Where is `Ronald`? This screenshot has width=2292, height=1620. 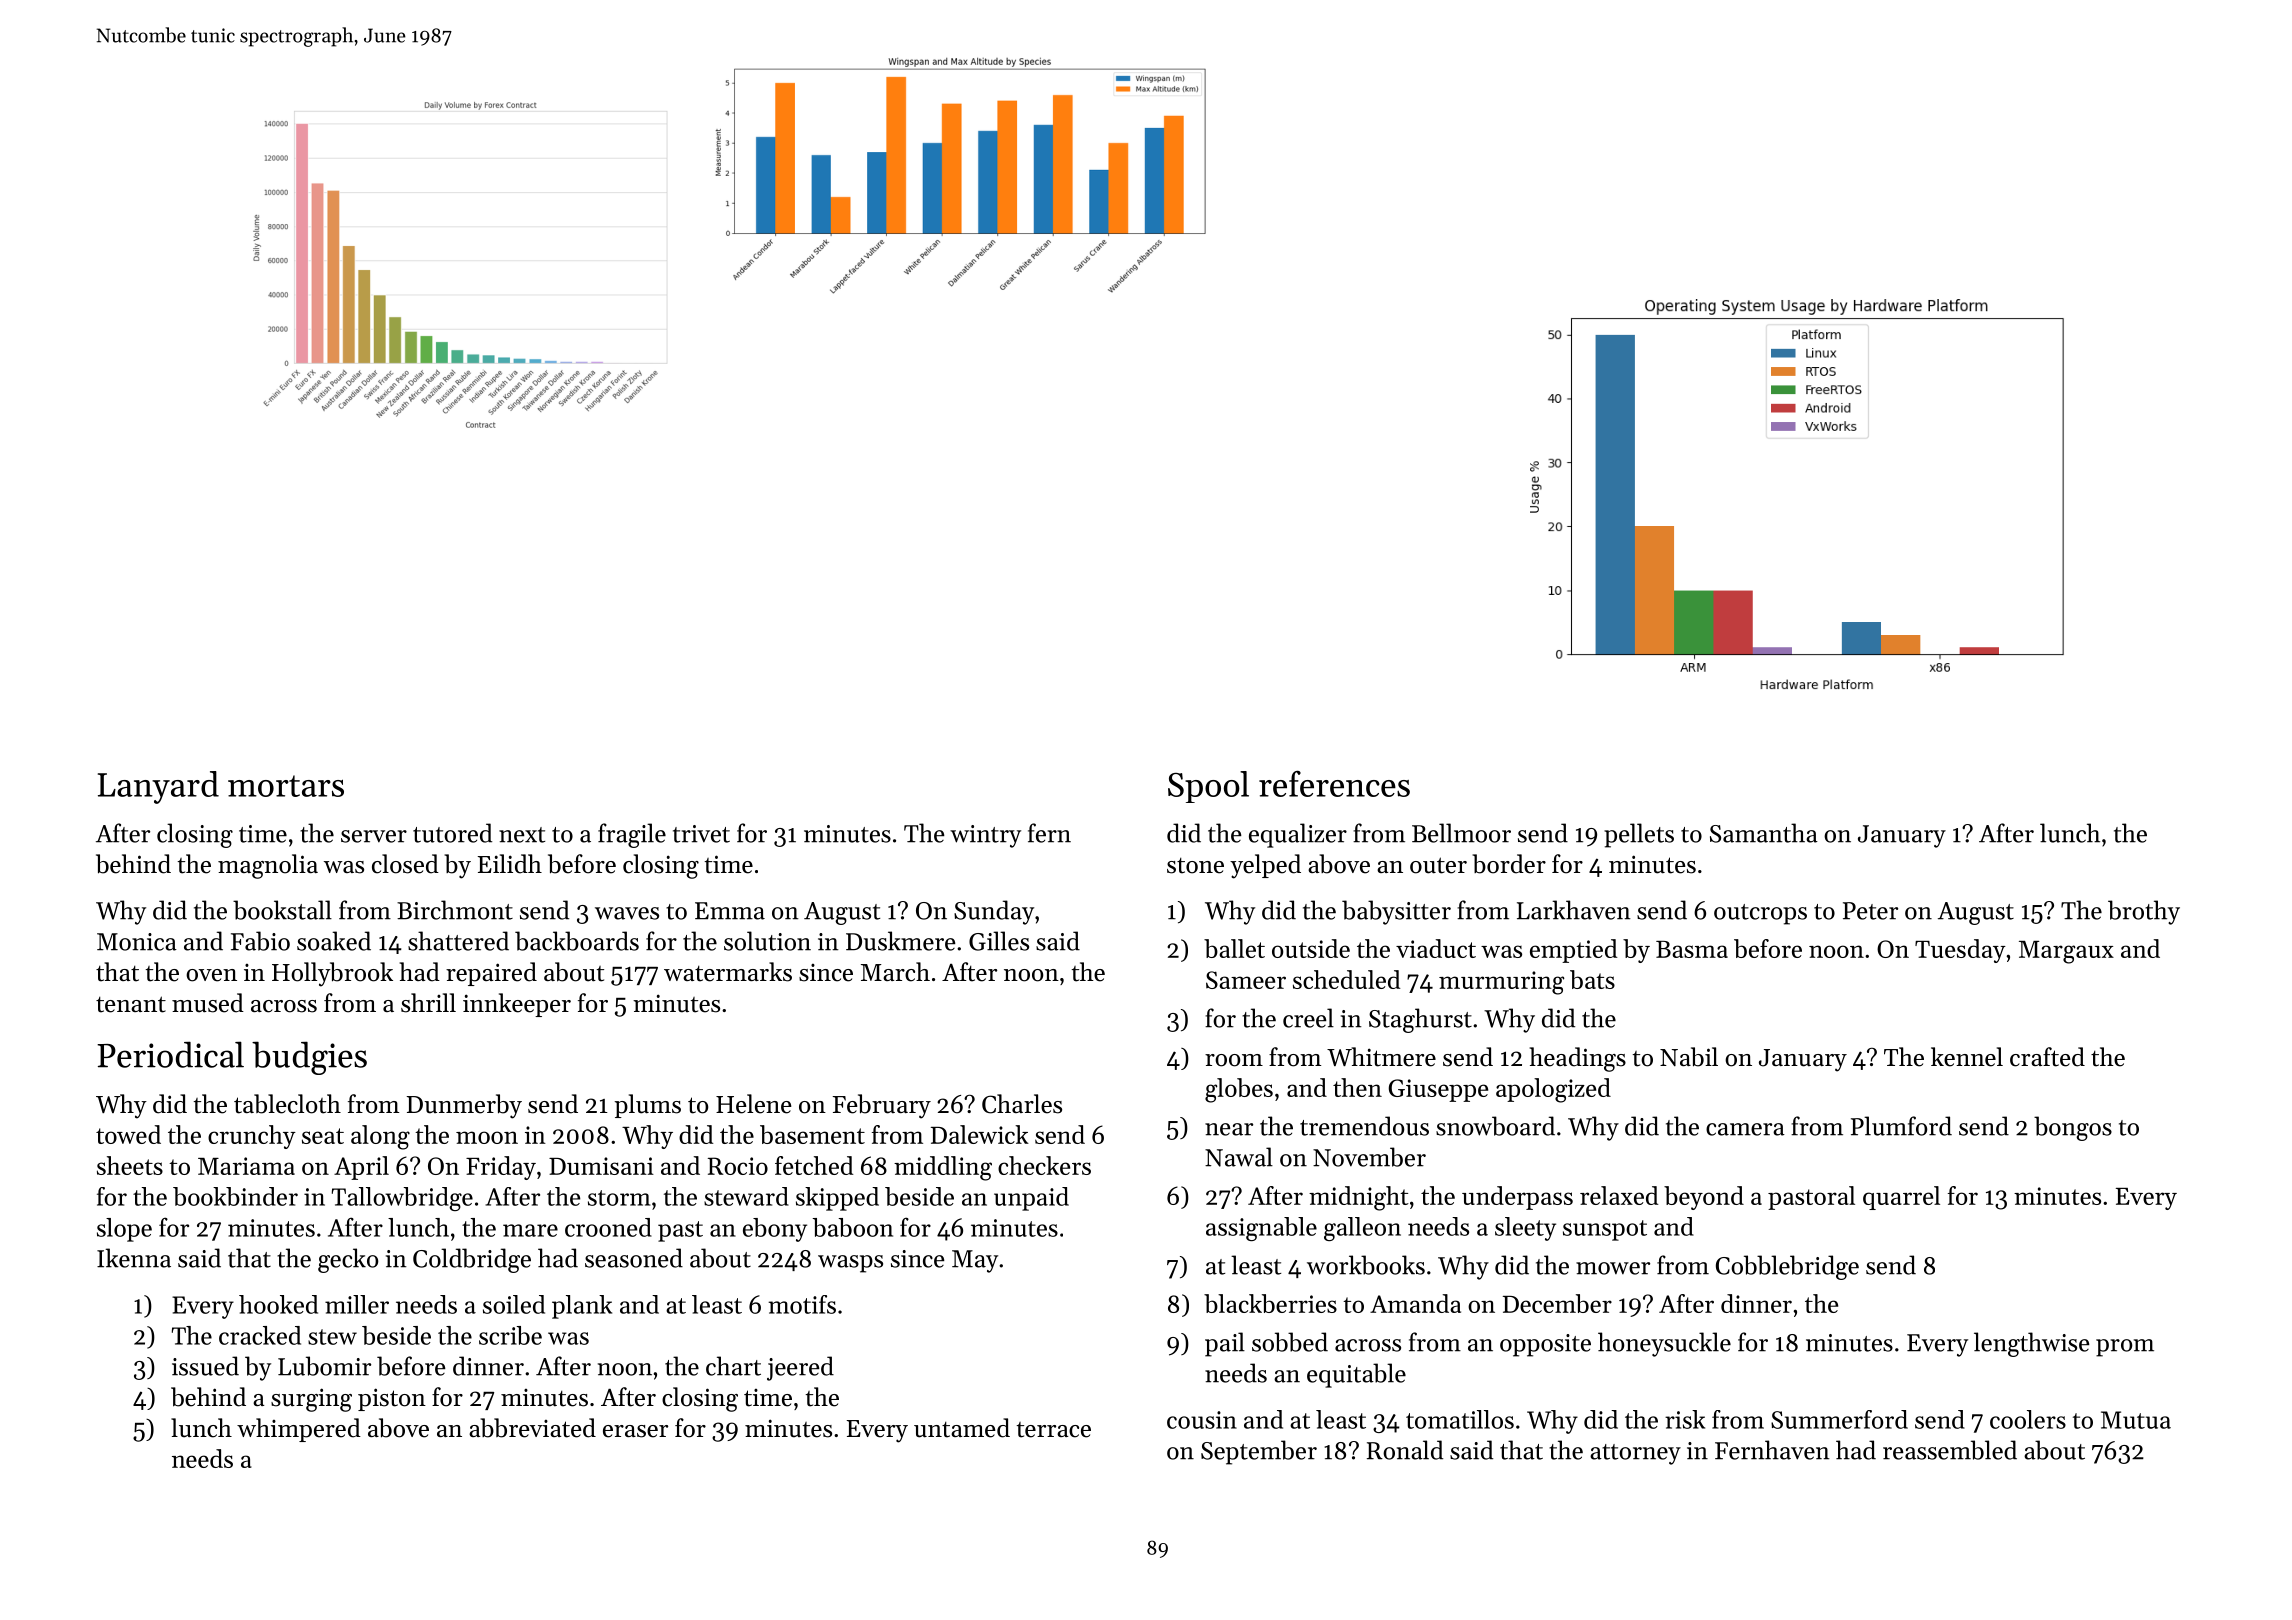 Ronald is located at coordinates (1405, 1450).
